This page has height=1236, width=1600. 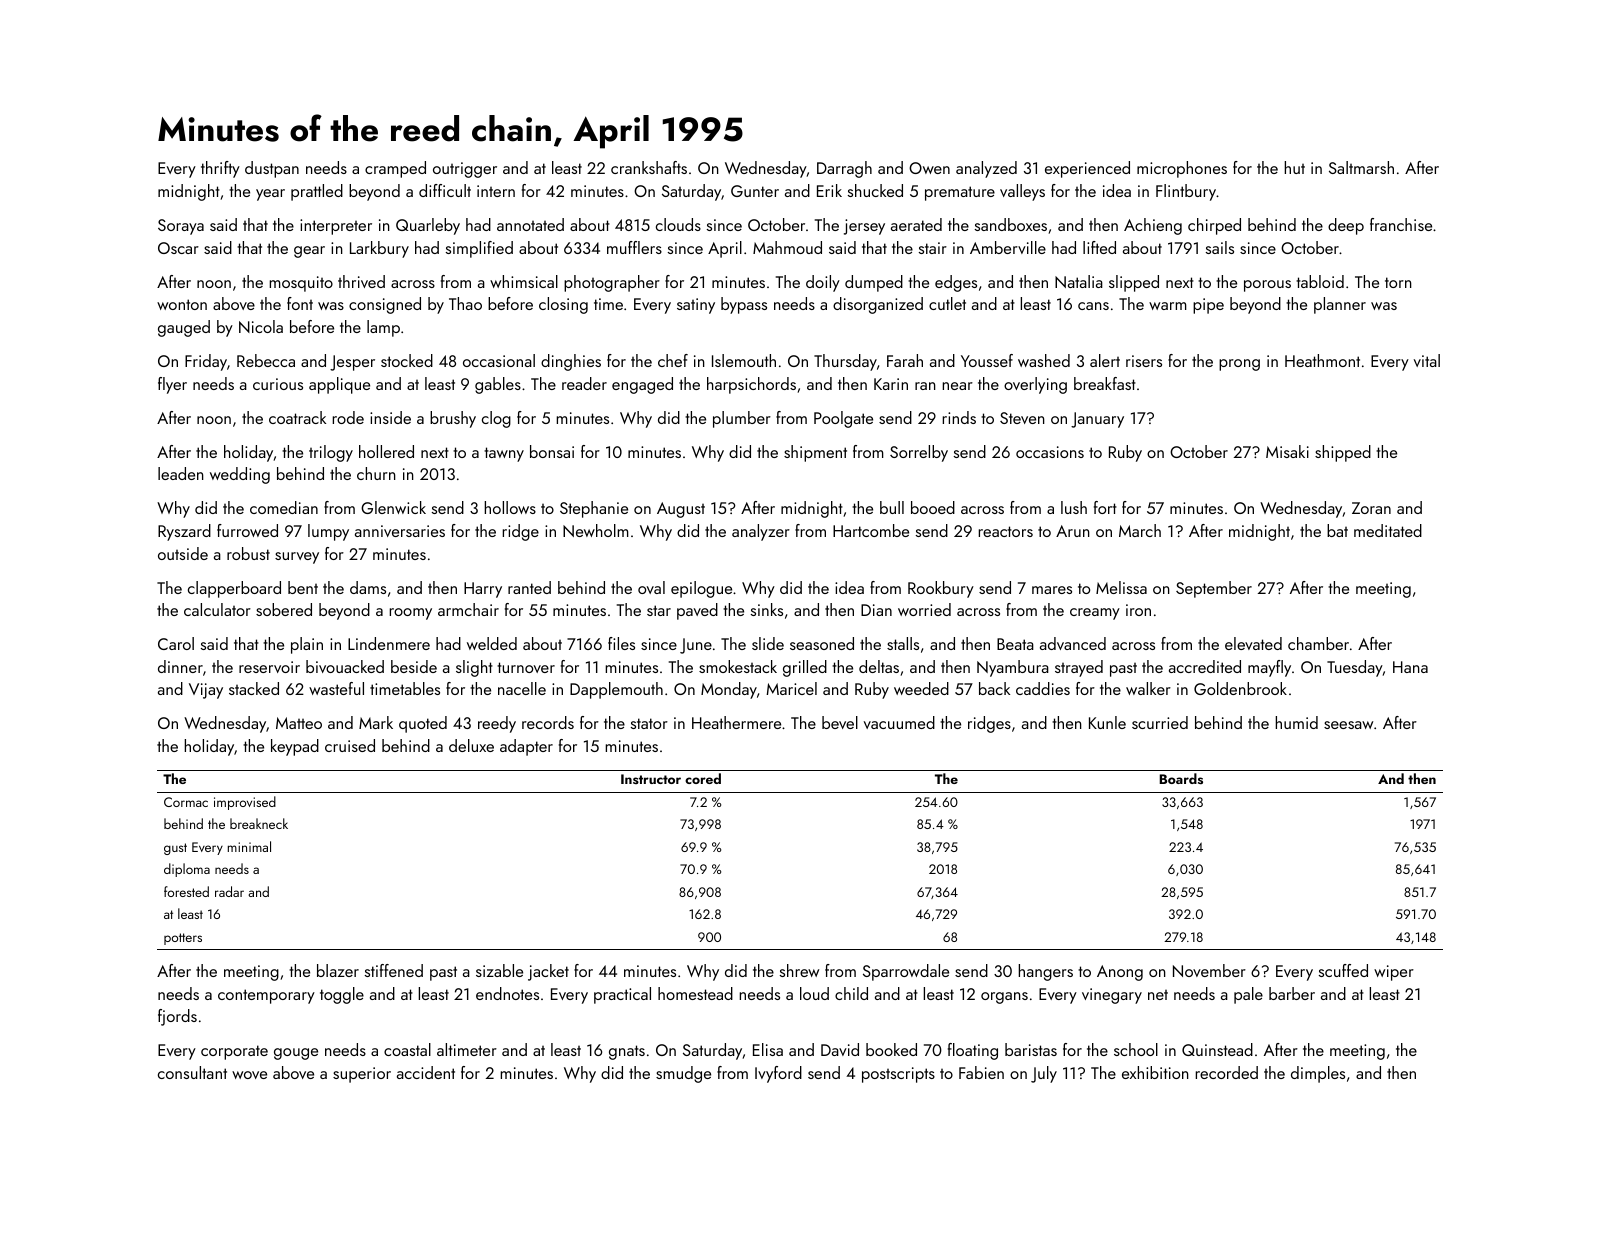 I want to click on Quinstead, so click(x=1217, y=1049).
